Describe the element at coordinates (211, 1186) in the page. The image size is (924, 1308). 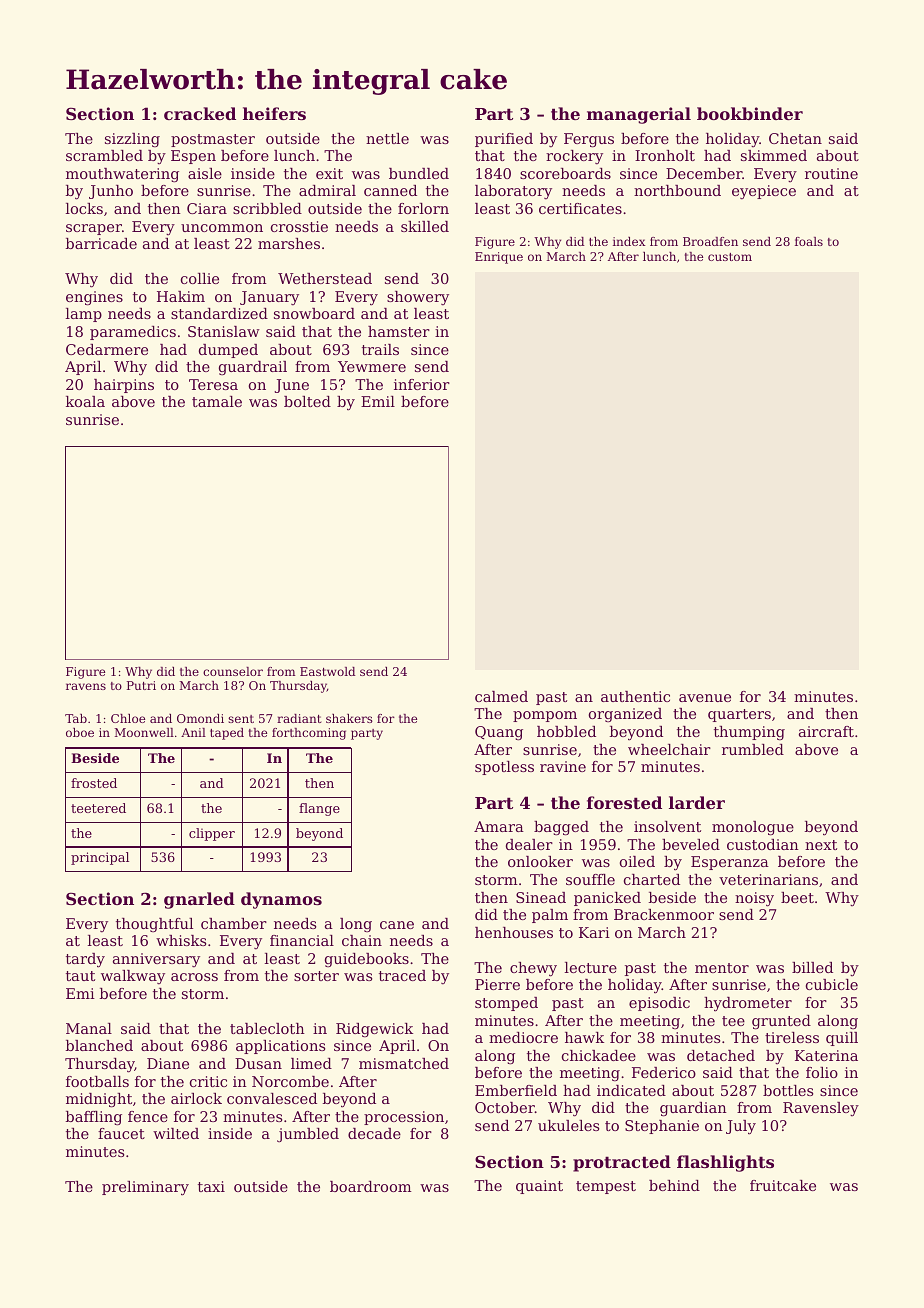
I see `taxi` at that location.
